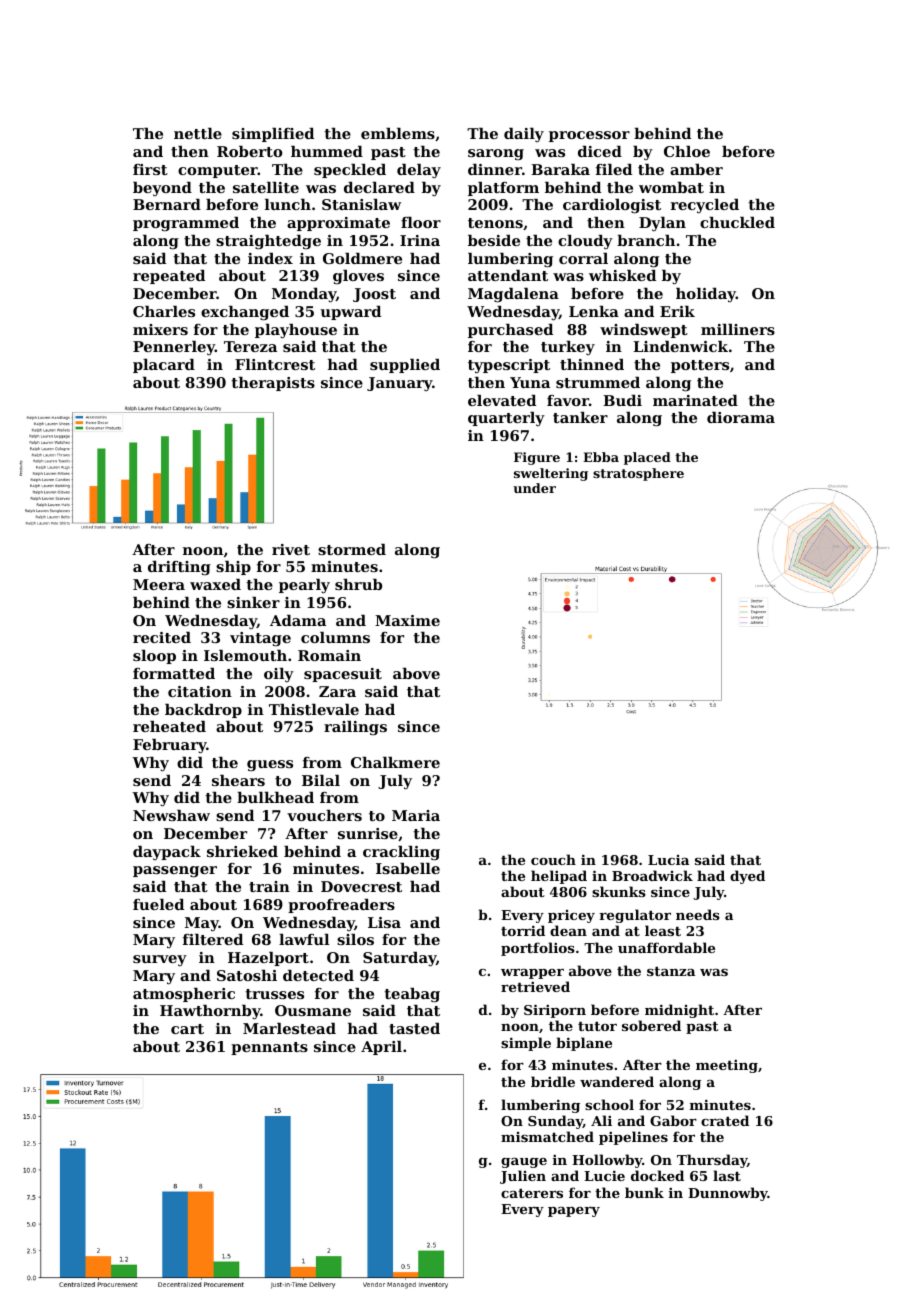  I want to click on railings, so click(355, 728).
